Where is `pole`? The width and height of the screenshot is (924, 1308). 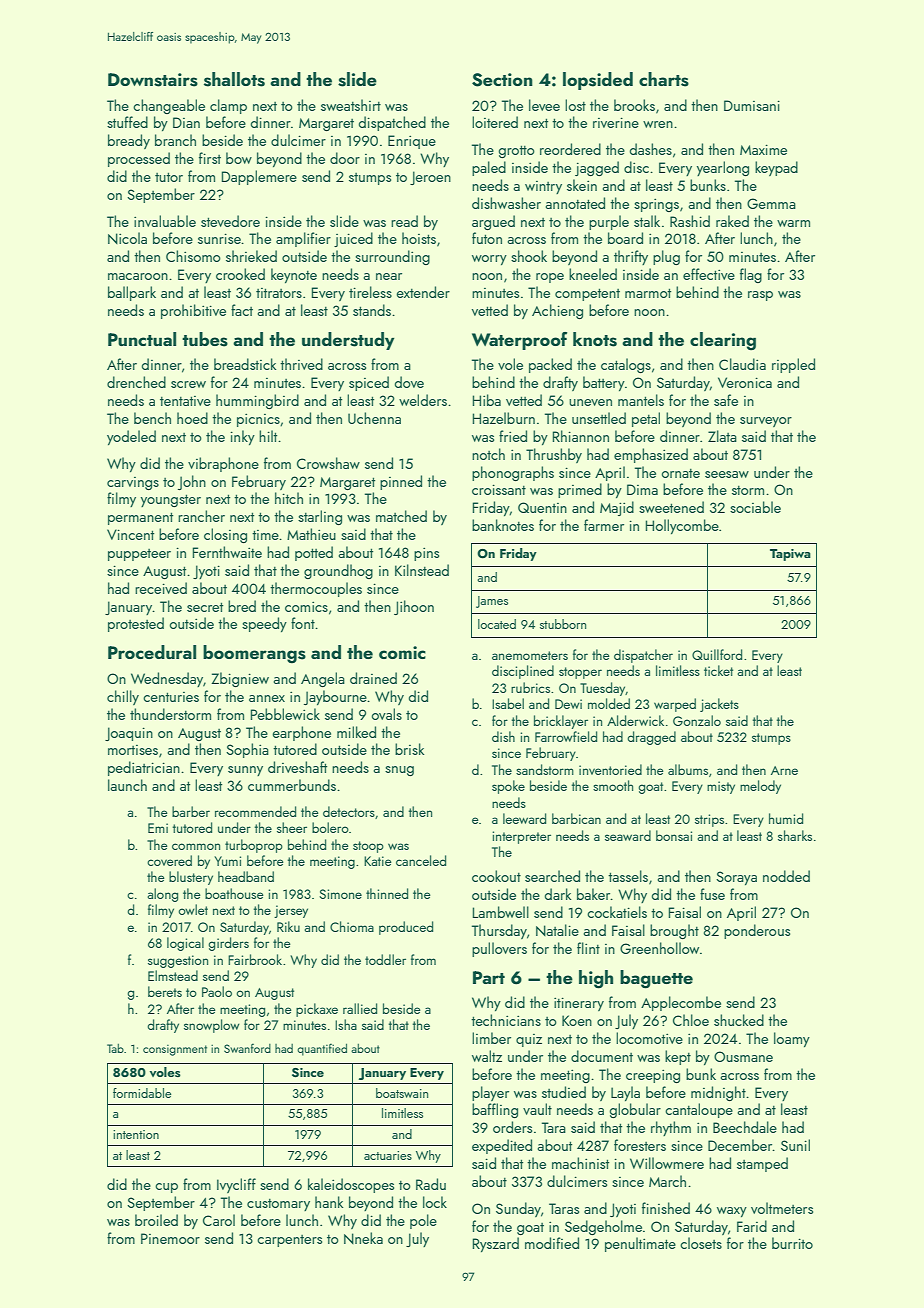
pole is located at coordinates (423, 1221).
